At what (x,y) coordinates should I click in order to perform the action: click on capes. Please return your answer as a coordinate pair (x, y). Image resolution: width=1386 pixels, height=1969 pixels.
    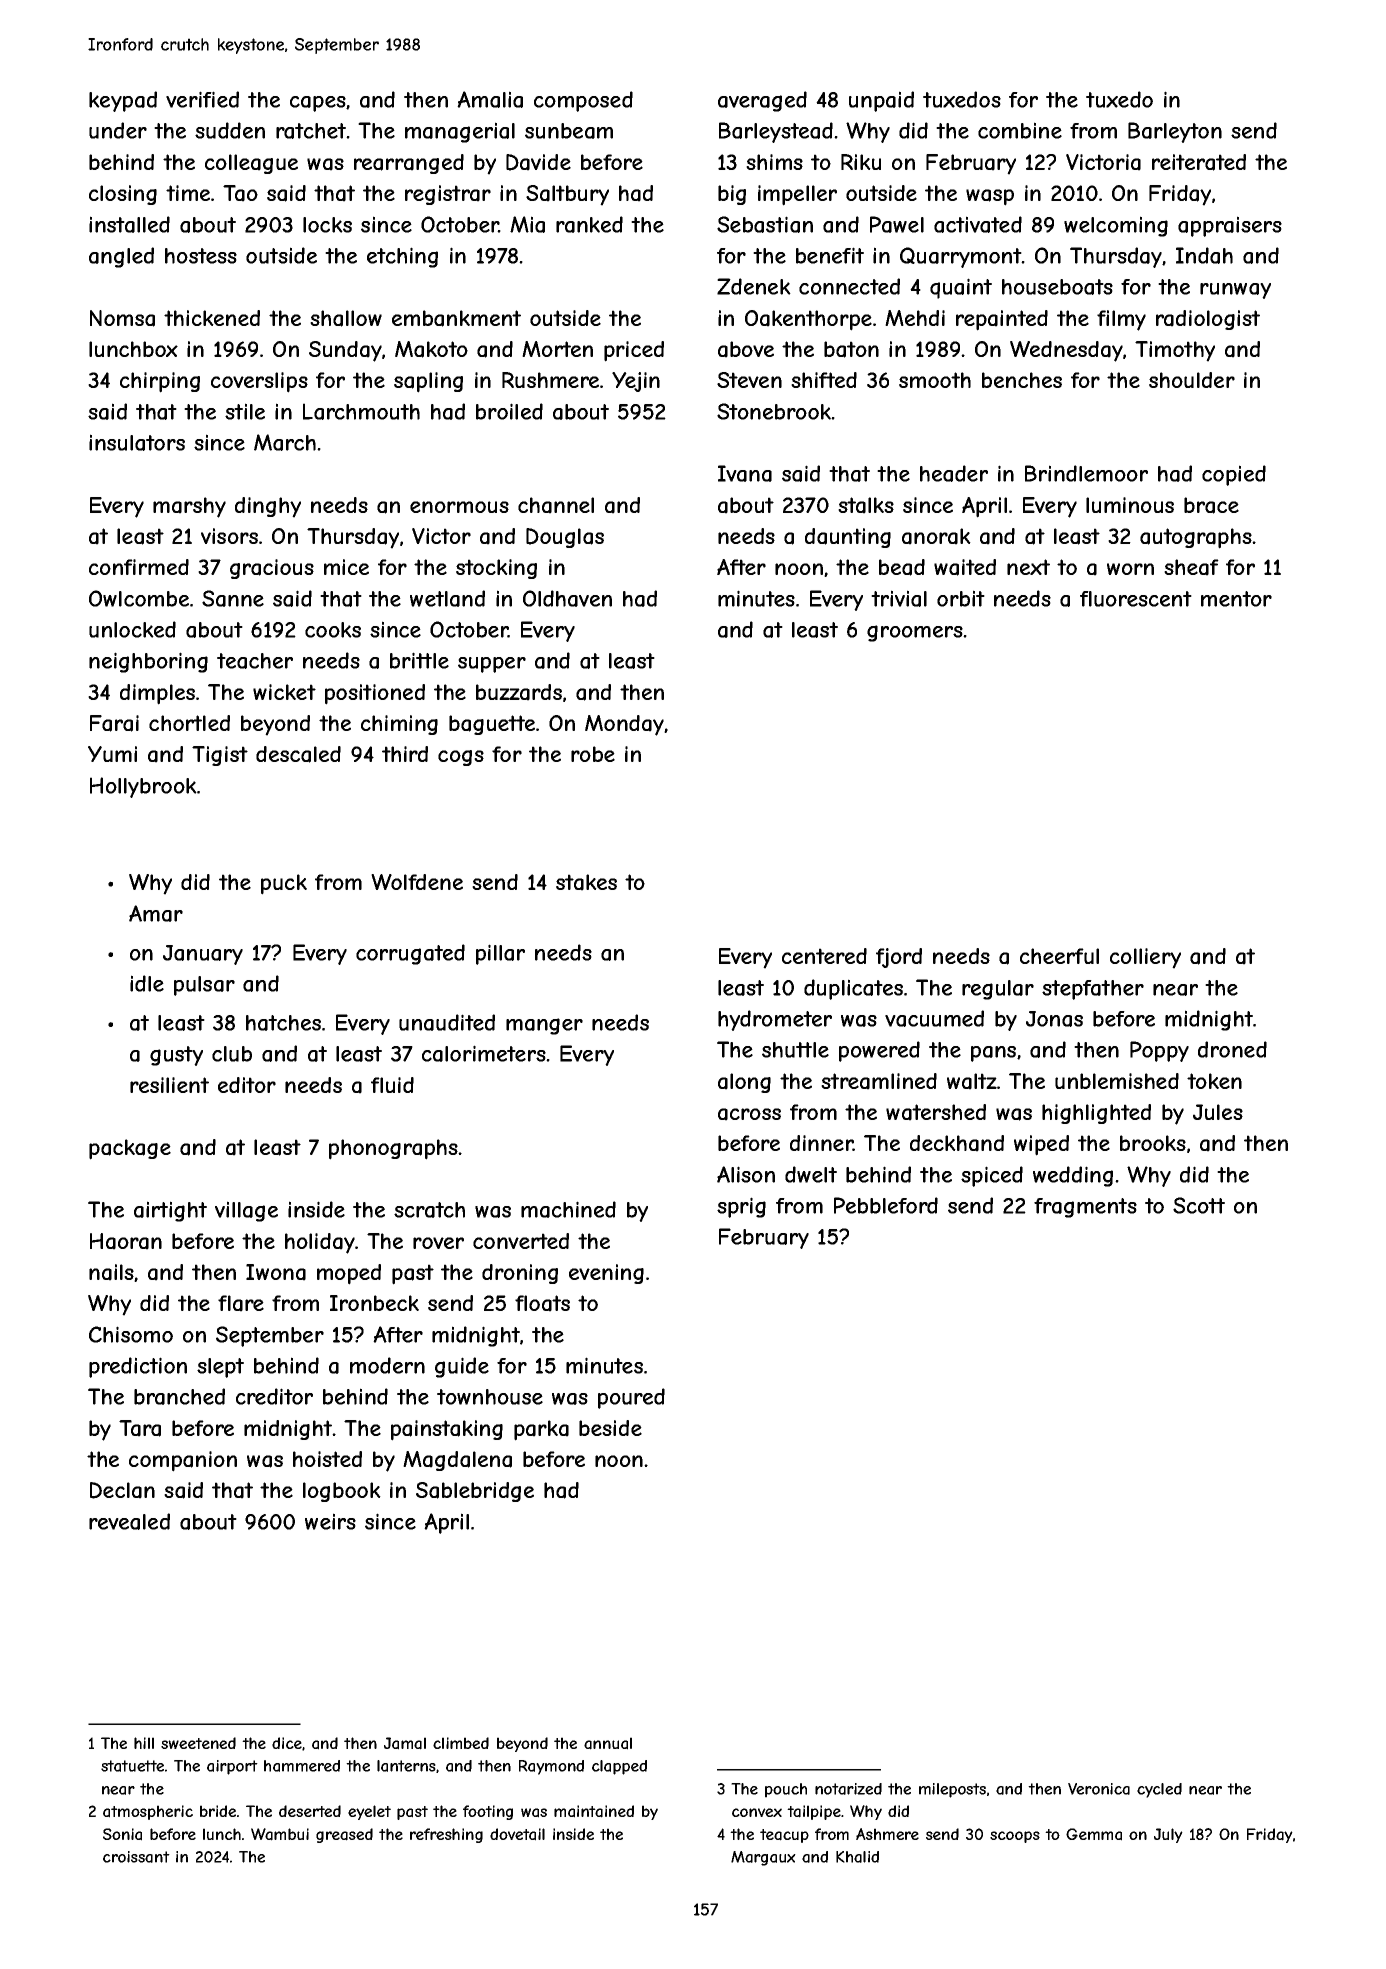
    Looking at the image, I should click on (318, 104).
